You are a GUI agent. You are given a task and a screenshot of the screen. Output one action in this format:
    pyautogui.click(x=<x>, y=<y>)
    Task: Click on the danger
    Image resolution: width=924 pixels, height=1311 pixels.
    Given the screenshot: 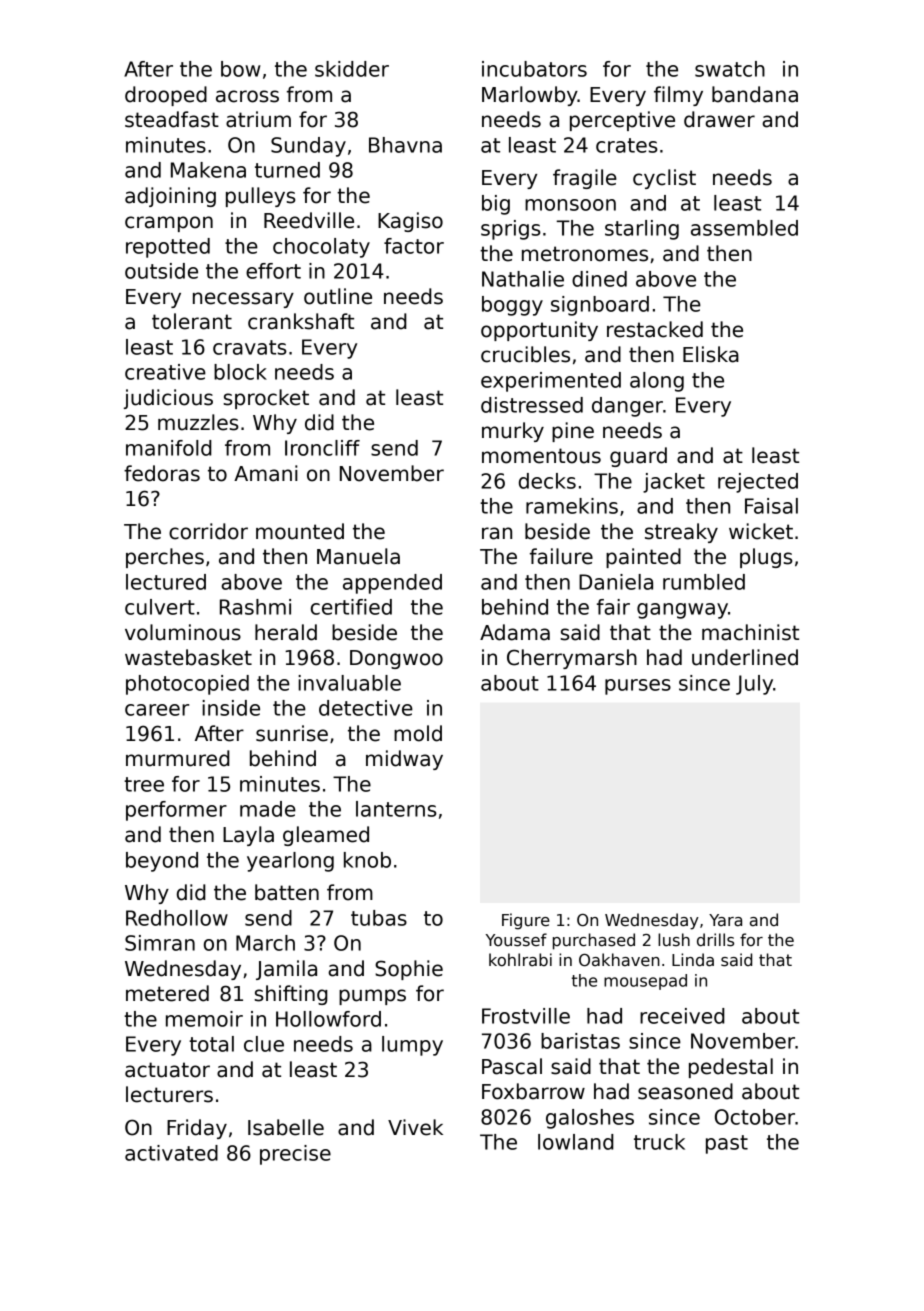 What is the action you would take?
    pyautogui.click(x=627, y=407)
